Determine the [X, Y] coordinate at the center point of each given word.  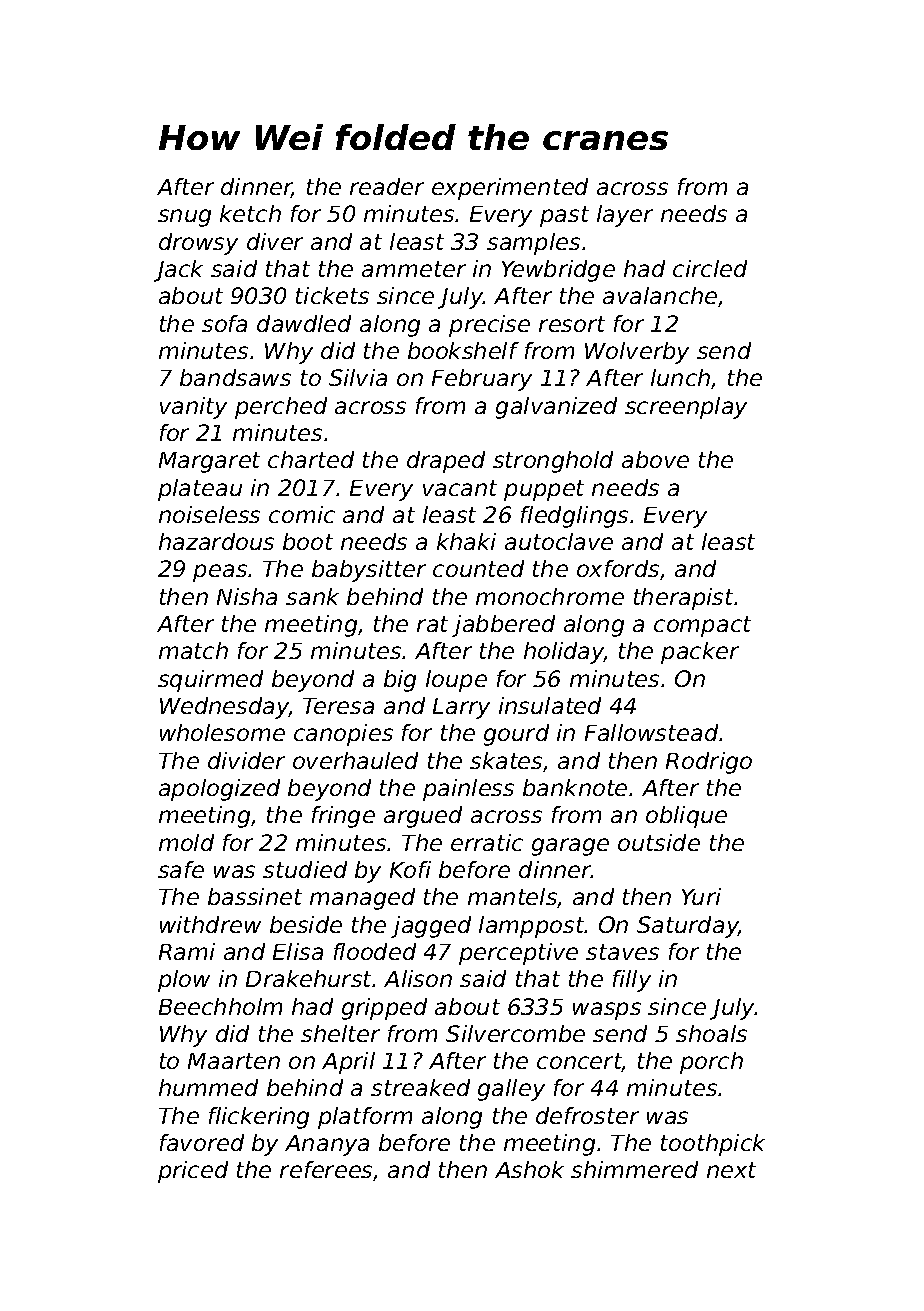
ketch [250, 213]
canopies [343, 735]
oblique [686, 817]
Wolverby [637, 353]
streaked [420, 1087]
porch [711, 1063]
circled [710, 268]
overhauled [355, 760]
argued [423, 817]
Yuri [701, 896]
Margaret [209, 462]
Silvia [358, 377]
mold [186, 842]
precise [489, 326]
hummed [208, 1087]
